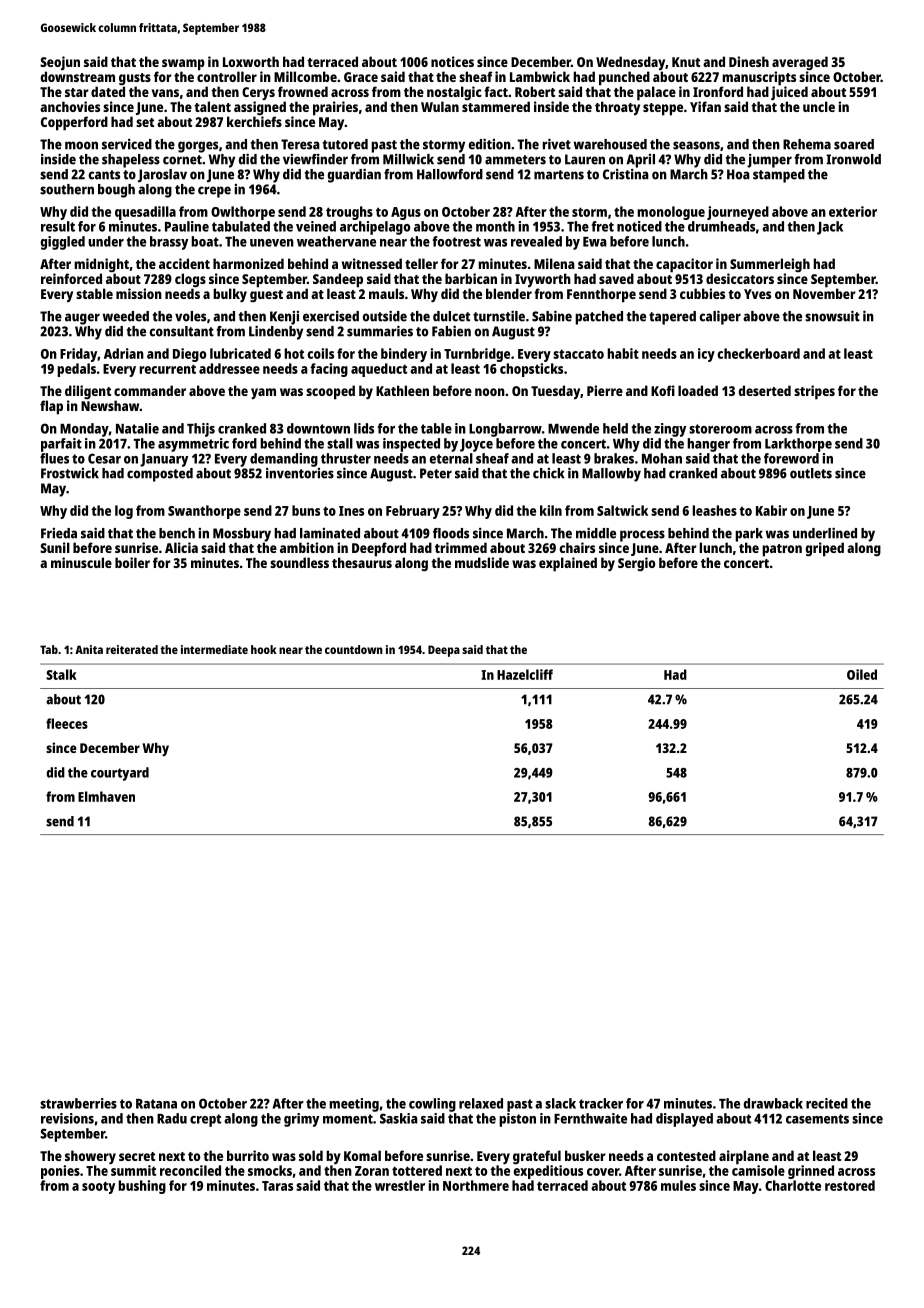 The height and width of the screenshot is (1308, 924). Describe the element at coordinates (364, 428) in the screenshot. I see `lids` at that location.
